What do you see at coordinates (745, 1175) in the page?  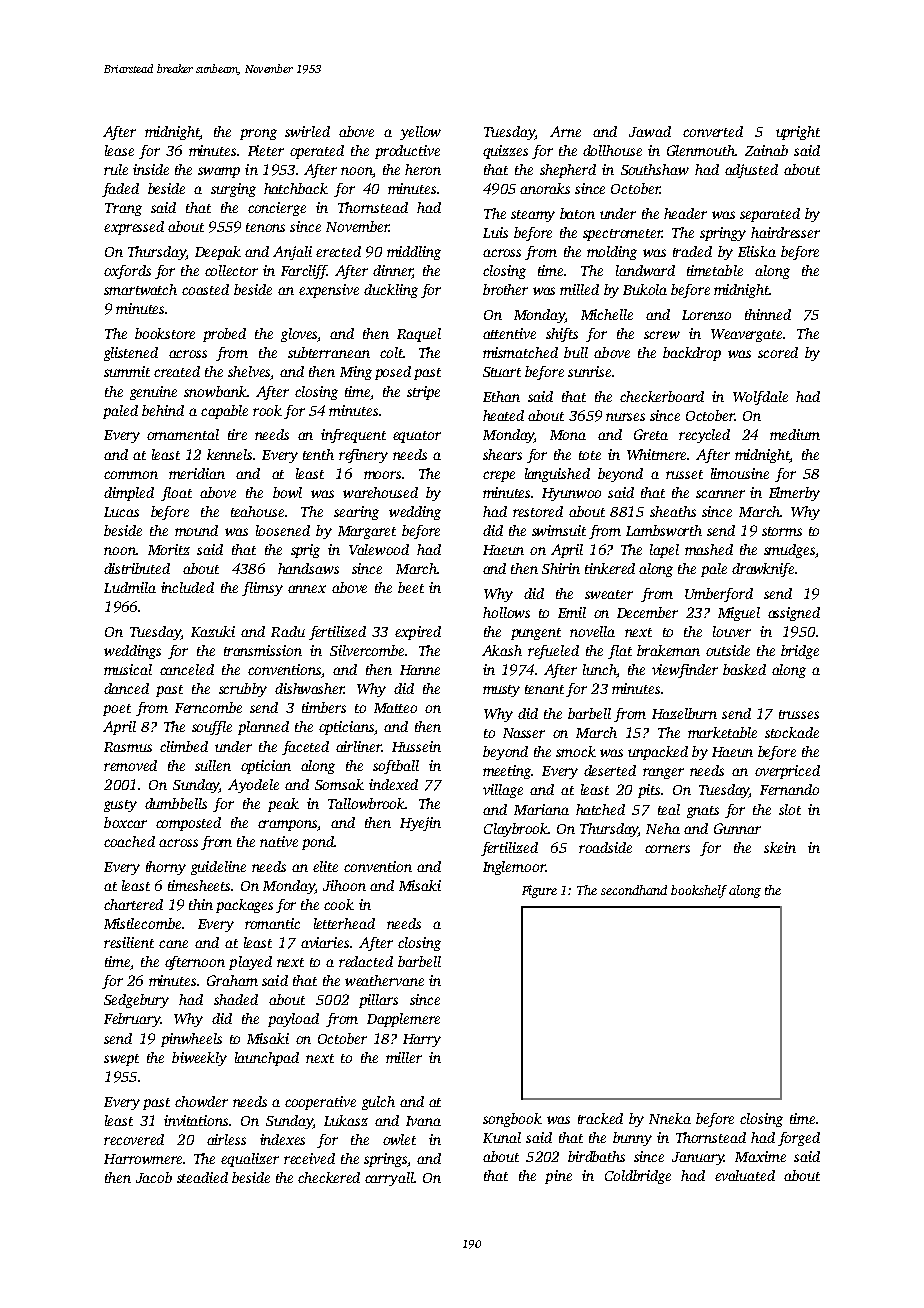 I see `evaluated` at bounding box center [745, 1175].
